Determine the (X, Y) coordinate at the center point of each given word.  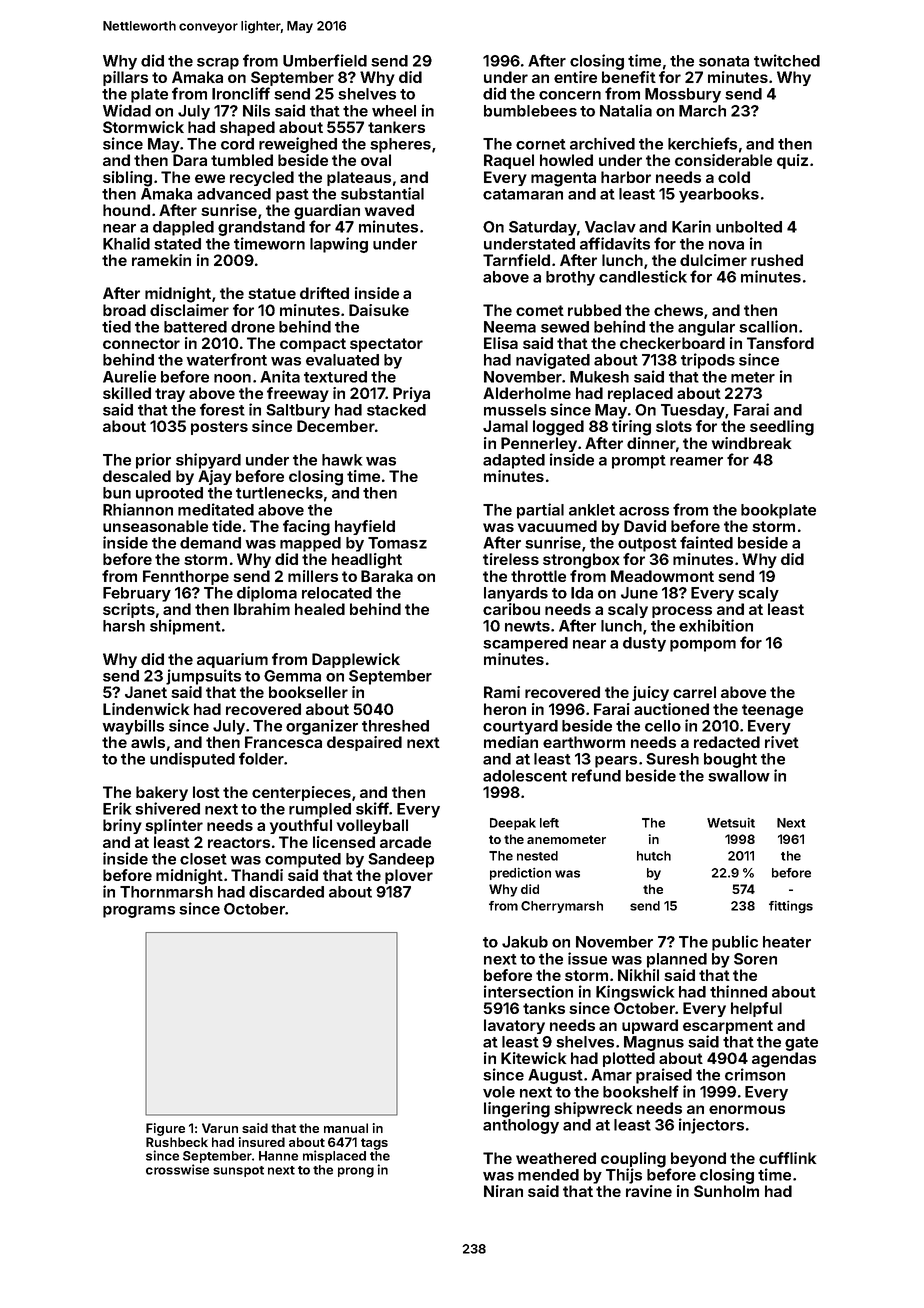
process (682, 612)
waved (389, 210)
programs (139, 912)
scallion (768, 326)
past (292, 196)
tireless (511, 559)
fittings (791, 907)
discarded (286, 891)
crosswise (177, 1169)
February (137, 594)
